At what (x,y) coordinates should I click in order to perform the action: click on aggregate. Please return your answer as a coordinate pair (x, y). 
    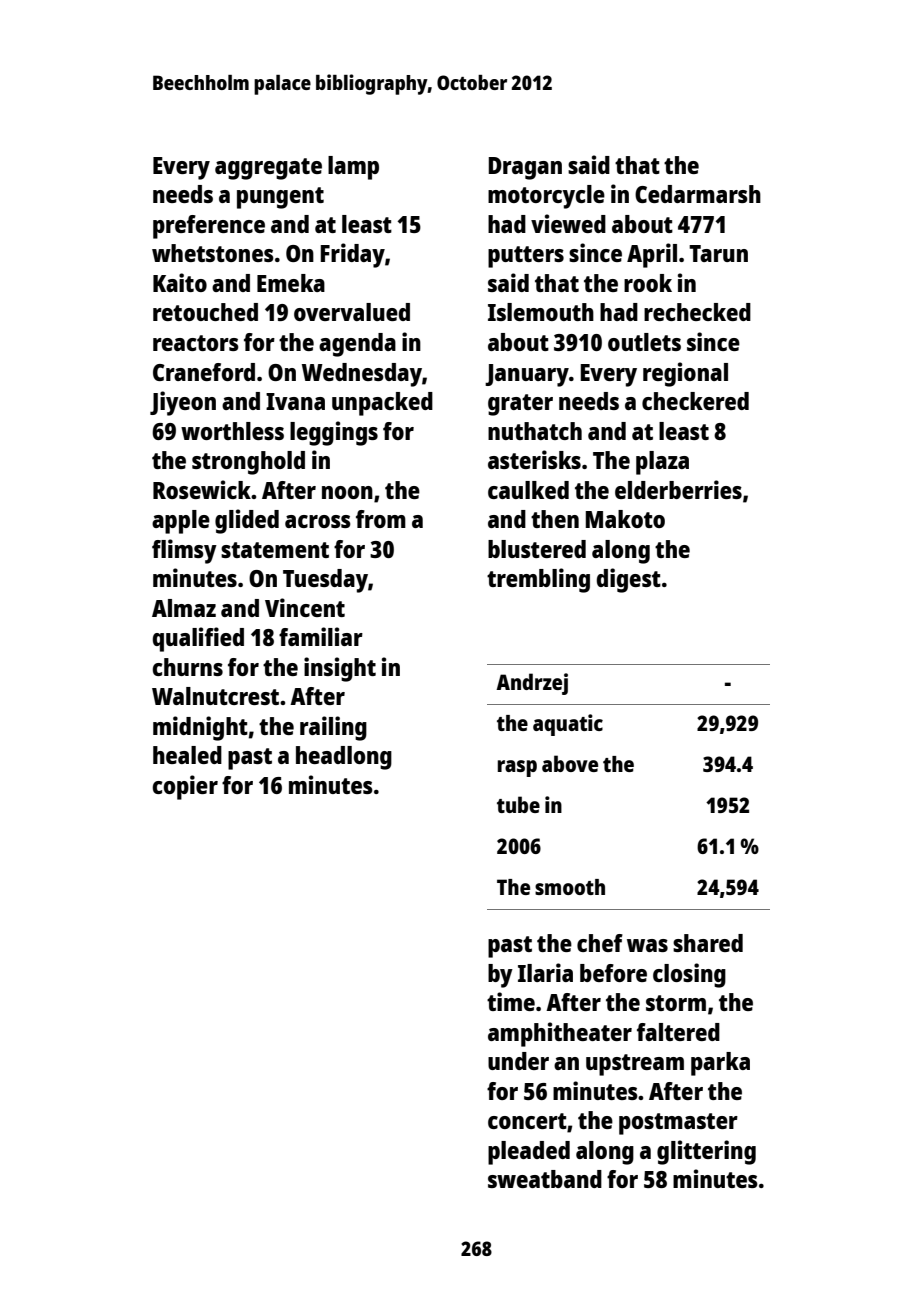
    Looking at the image, I should click on (268, 169).
